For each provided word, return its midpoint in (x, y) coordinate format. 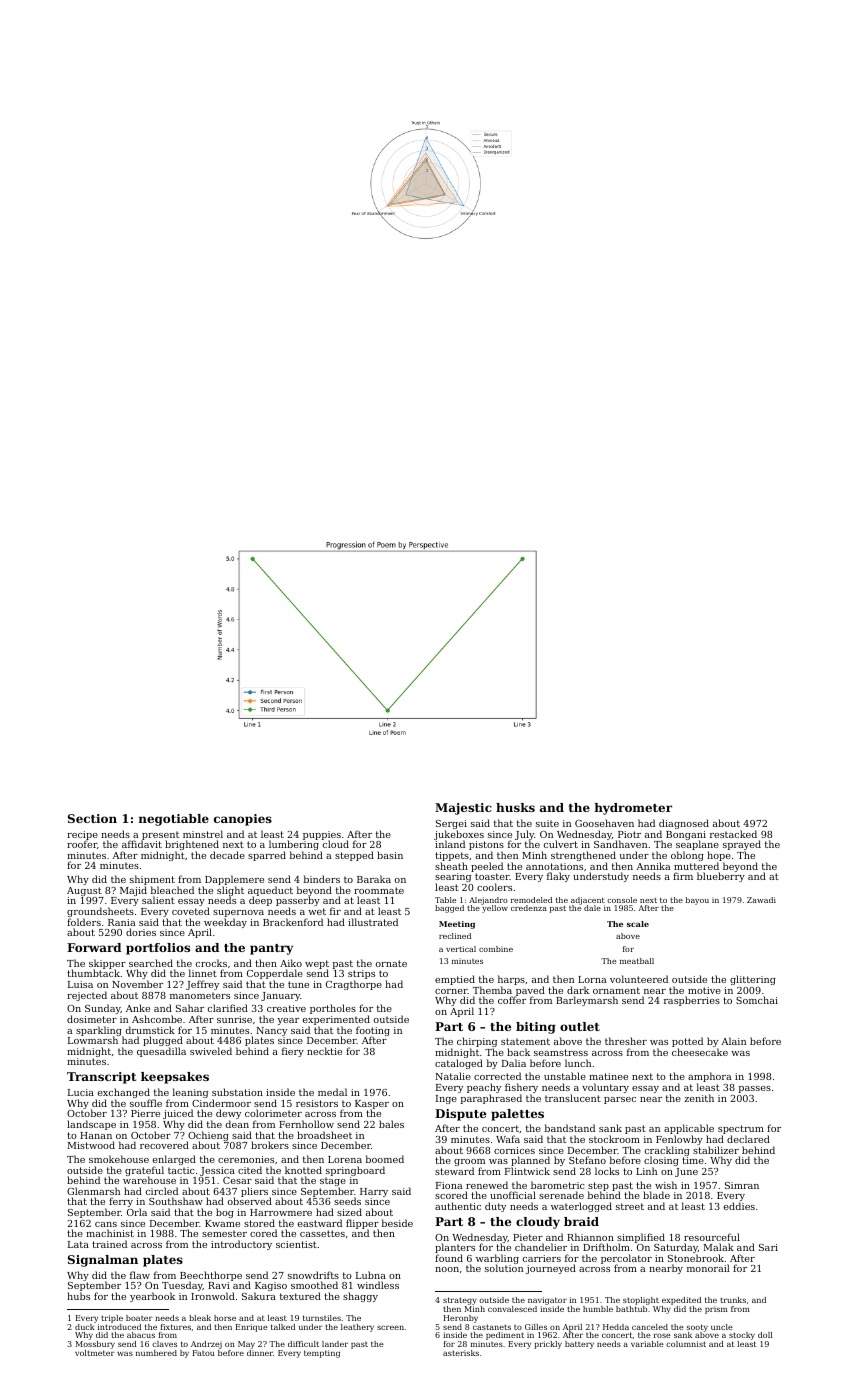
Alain (733, 1041)
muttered (696, 866)
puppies (322, 836)
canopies (243, 820)
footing (373, 1031)
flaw (140, 1275)
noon (447, 1269)
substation (237, 1092)
